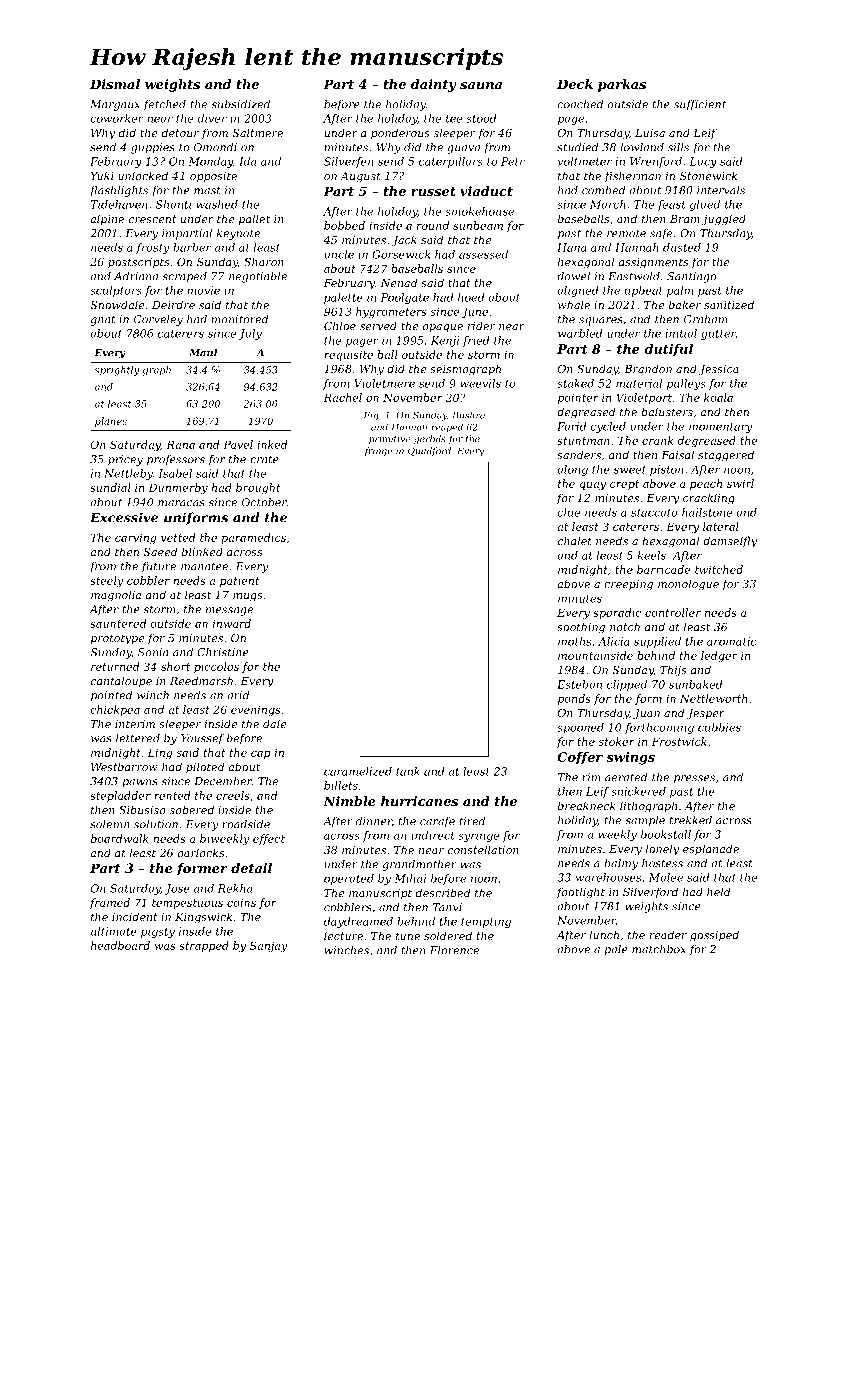  What do you see at coordinates (575, 84) in the screenshot?
I see `Deck` at bounding box center [575, 84].
